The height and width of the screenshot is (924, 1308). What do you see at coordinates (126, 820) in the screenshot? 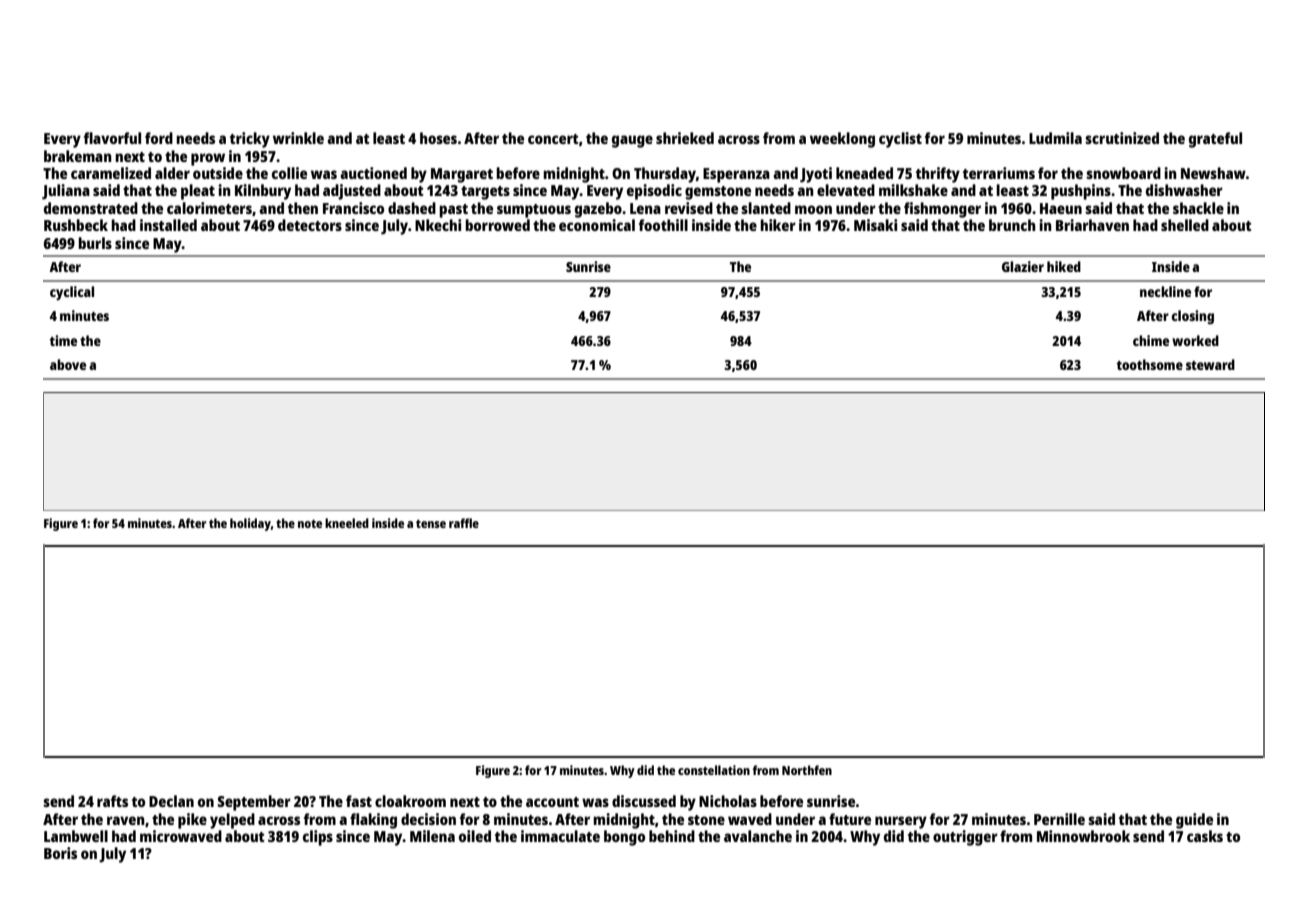
I see `raven` at bounding box center [126, 820].
